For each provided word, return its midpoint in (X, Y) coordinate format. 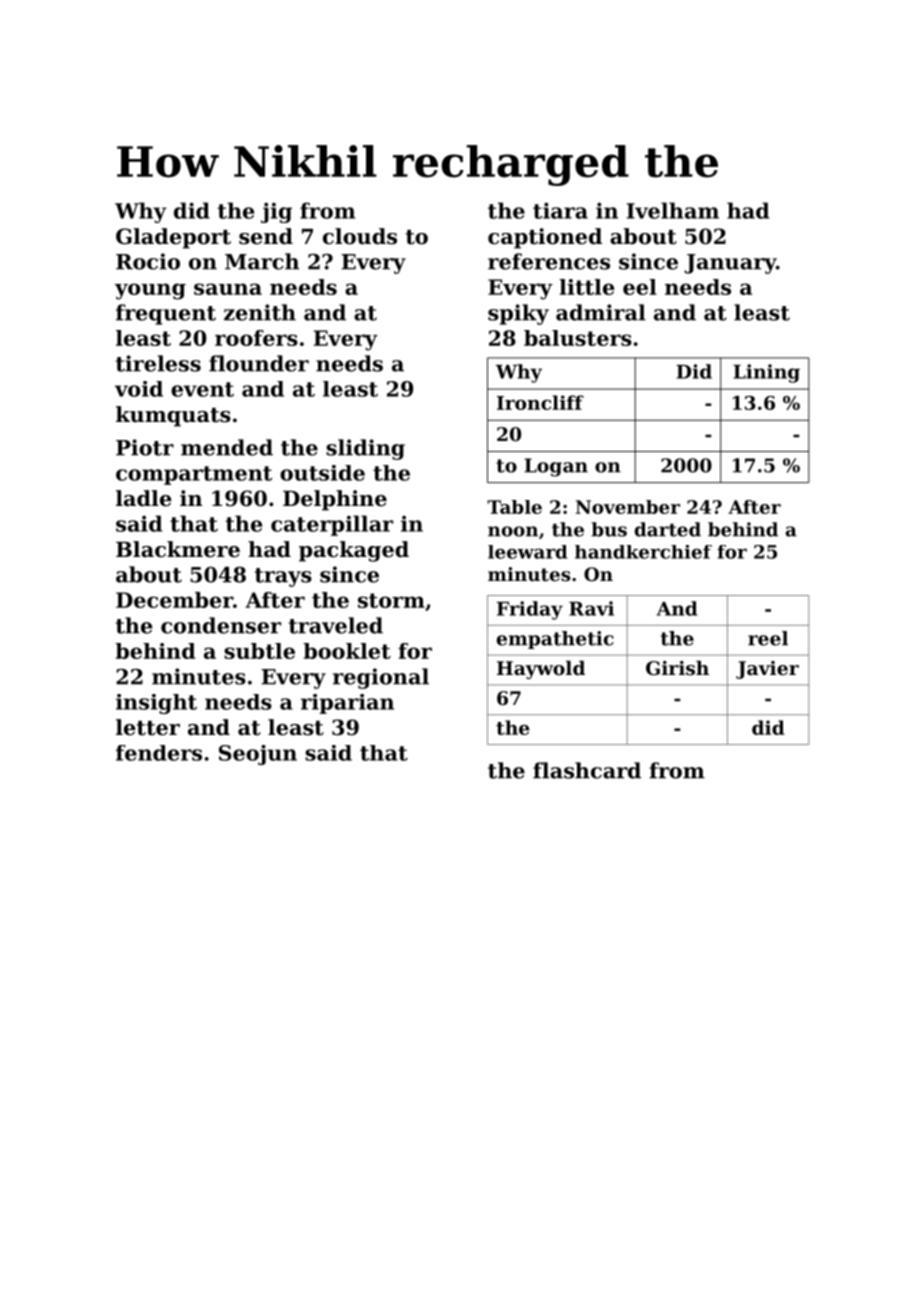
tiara (560, 210)
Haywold (541, 669)
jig (276, 212)
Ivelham (673, 210)
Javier (767, 670)
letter (148, 727)
